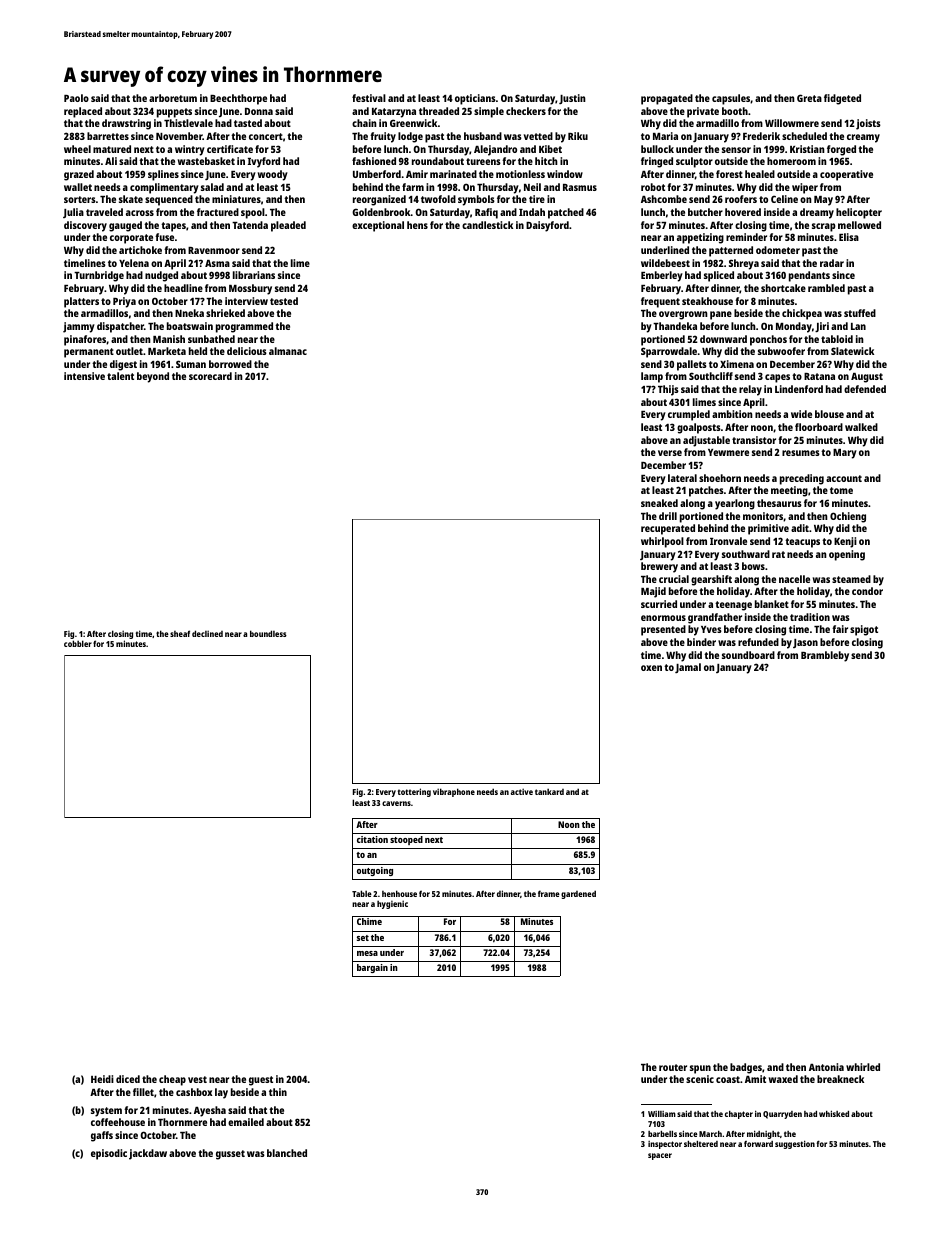  Describe the element at coordinates (148, 1154) in the screenshot. I see `jackdaw` at that location.
